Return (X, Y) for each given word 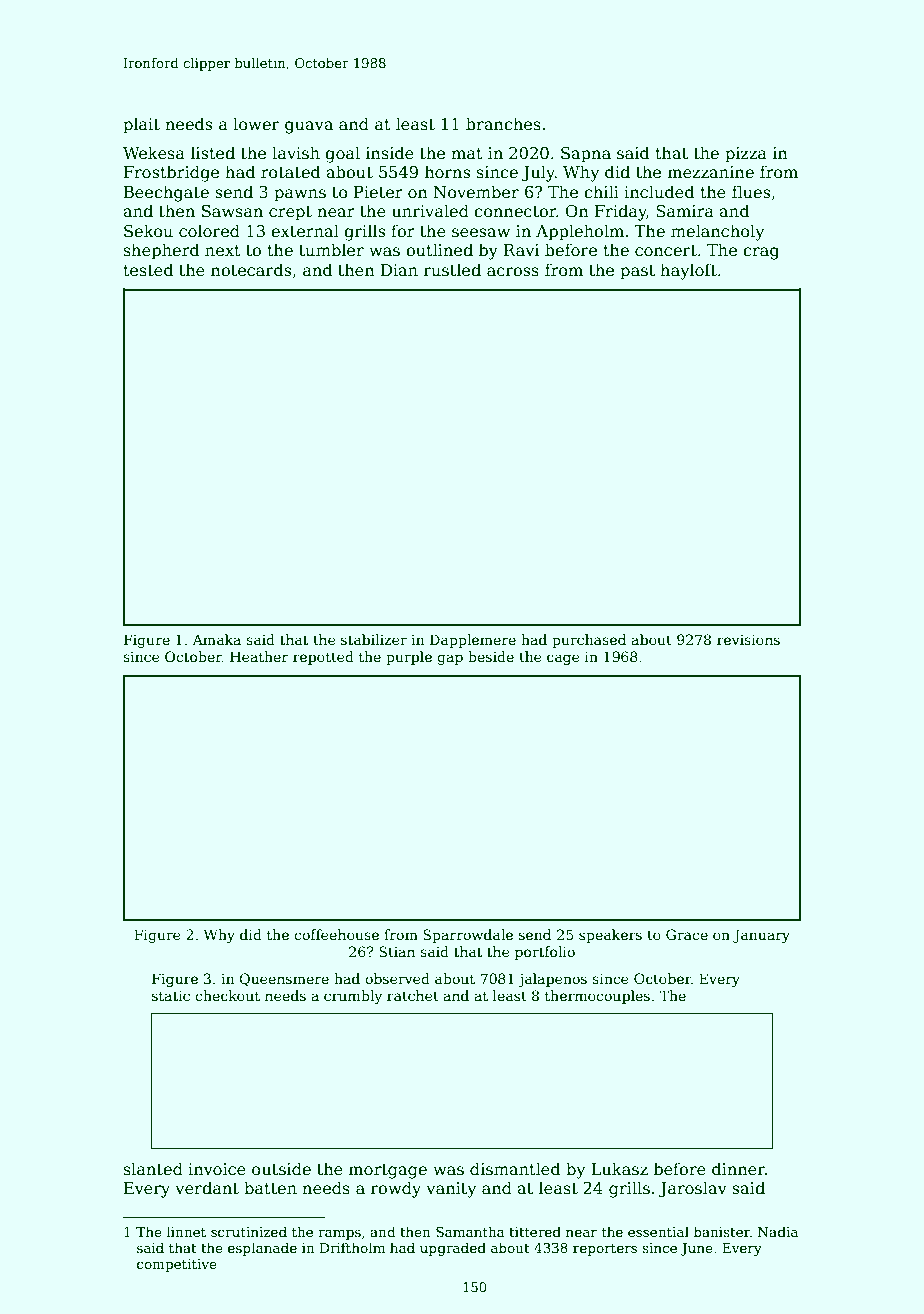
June (697, 1249)
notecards (251, 270)
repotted (323, 658)
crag (761, 253)
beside (491, 656)
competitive (177, 1265)
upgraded (453, 1249)
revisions (748, 640)
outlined (439, 249)
